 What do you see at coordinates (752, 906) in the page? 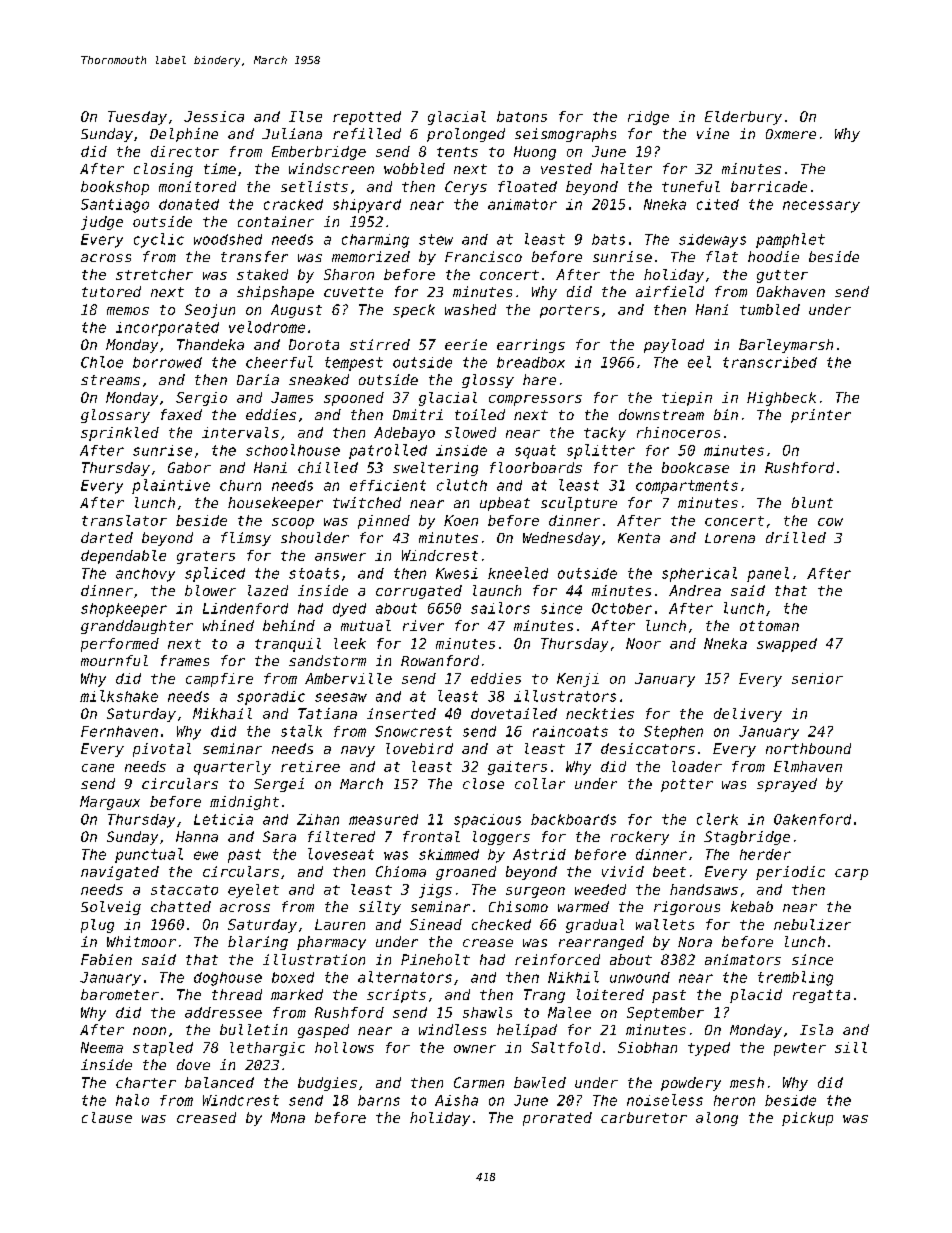
I see `kebab` at bounding box center [752, 906].
